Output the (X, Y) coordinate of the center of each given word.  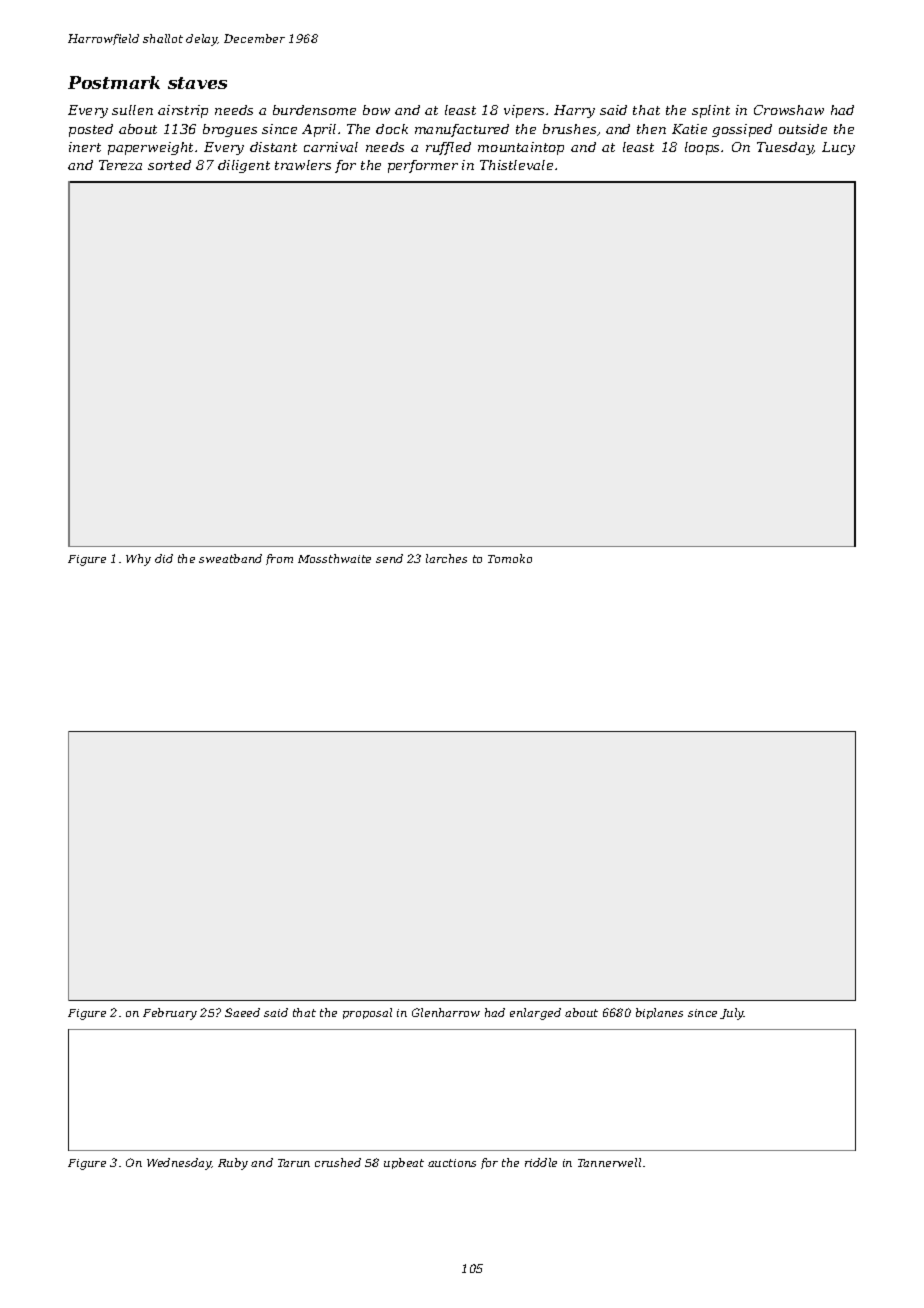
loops (702, 148)
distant (273, 147)
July (732, 1014)
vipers (524, 111)
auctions (452, 1163)
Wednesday (179, 1164)
